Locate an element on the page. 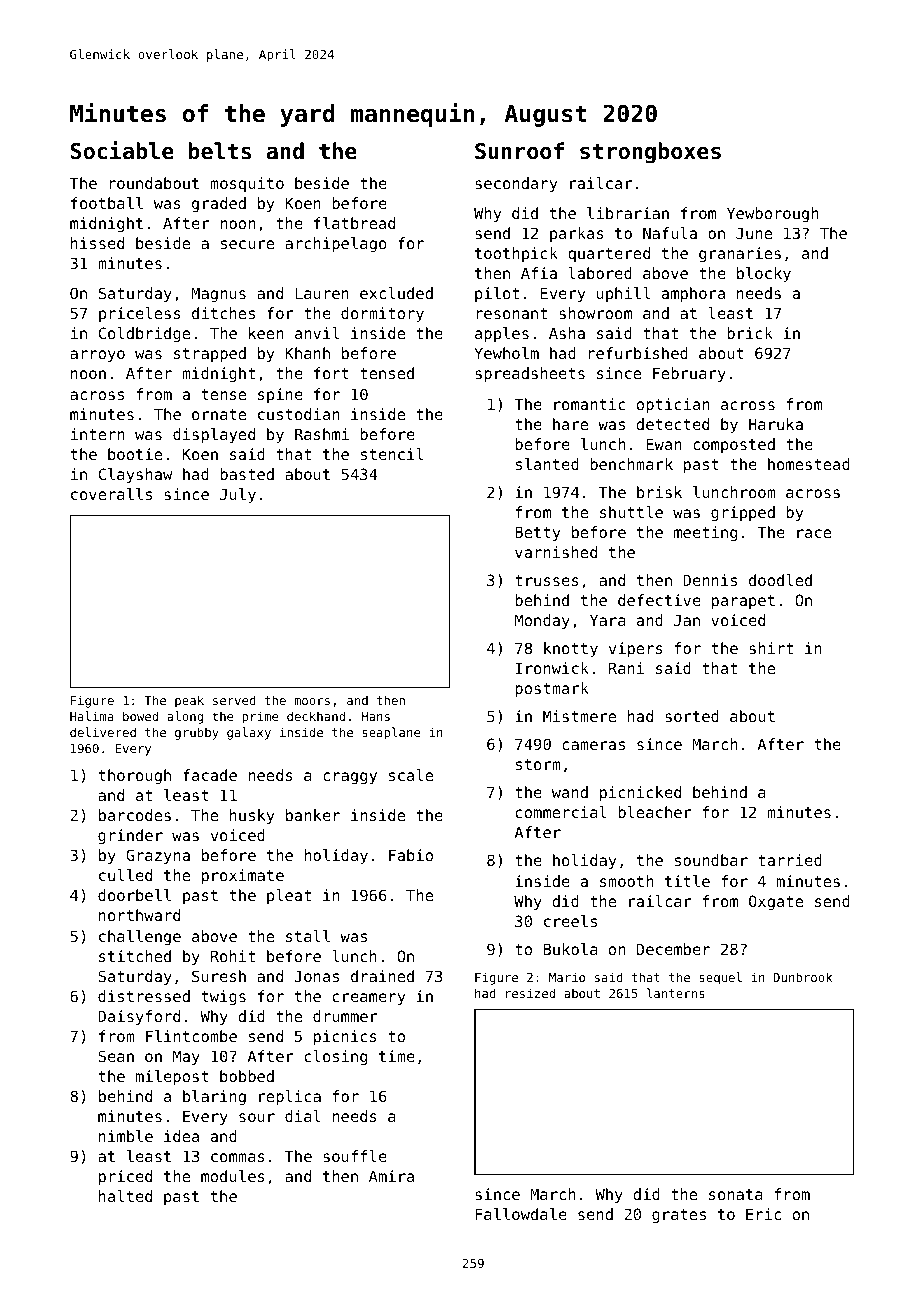 The height and width of the image is (1308, 924). race is located at coordinates (814, 533).
